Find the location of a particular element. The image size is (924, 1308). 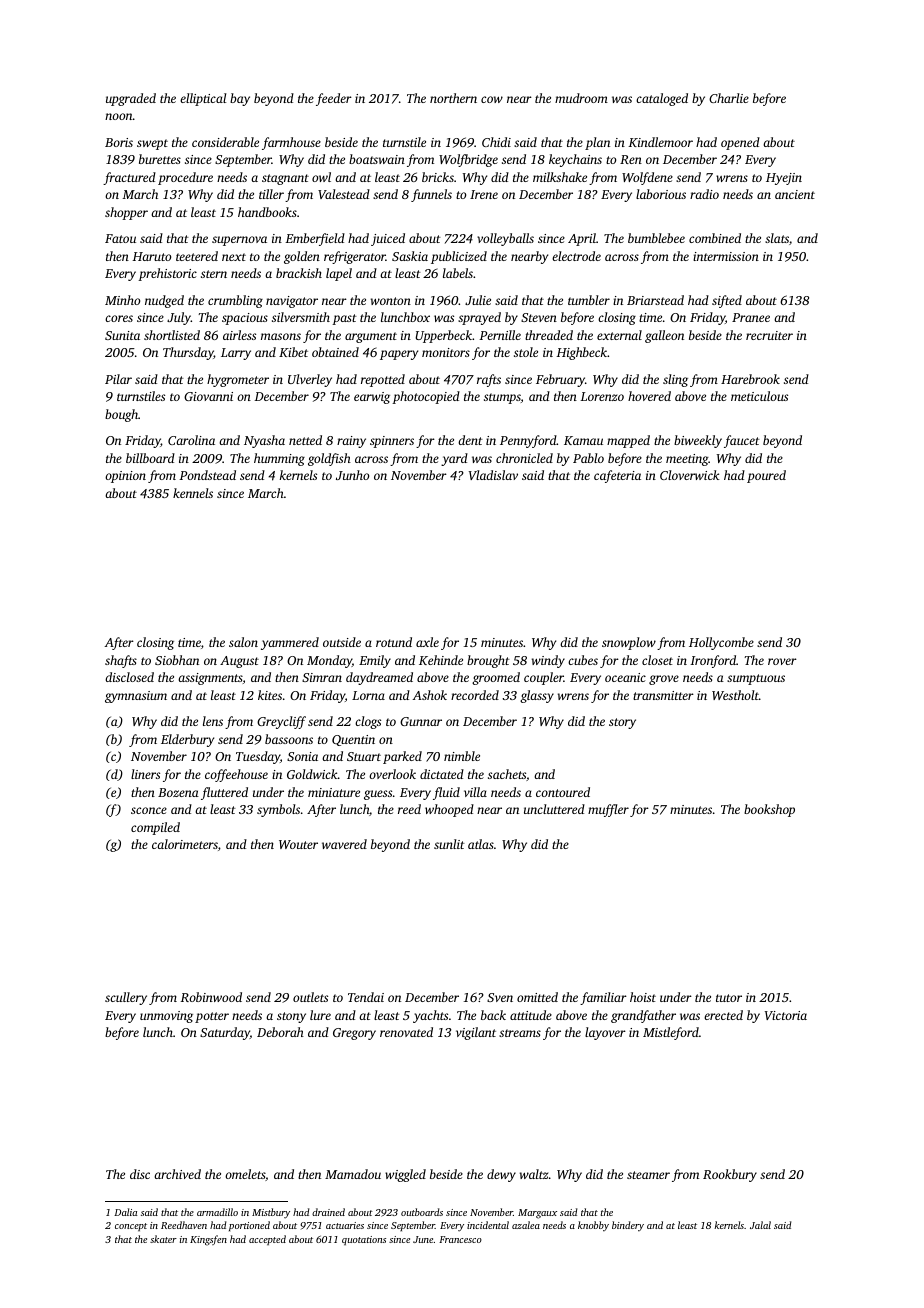

bookshop is located at coordinates (769, 810).
